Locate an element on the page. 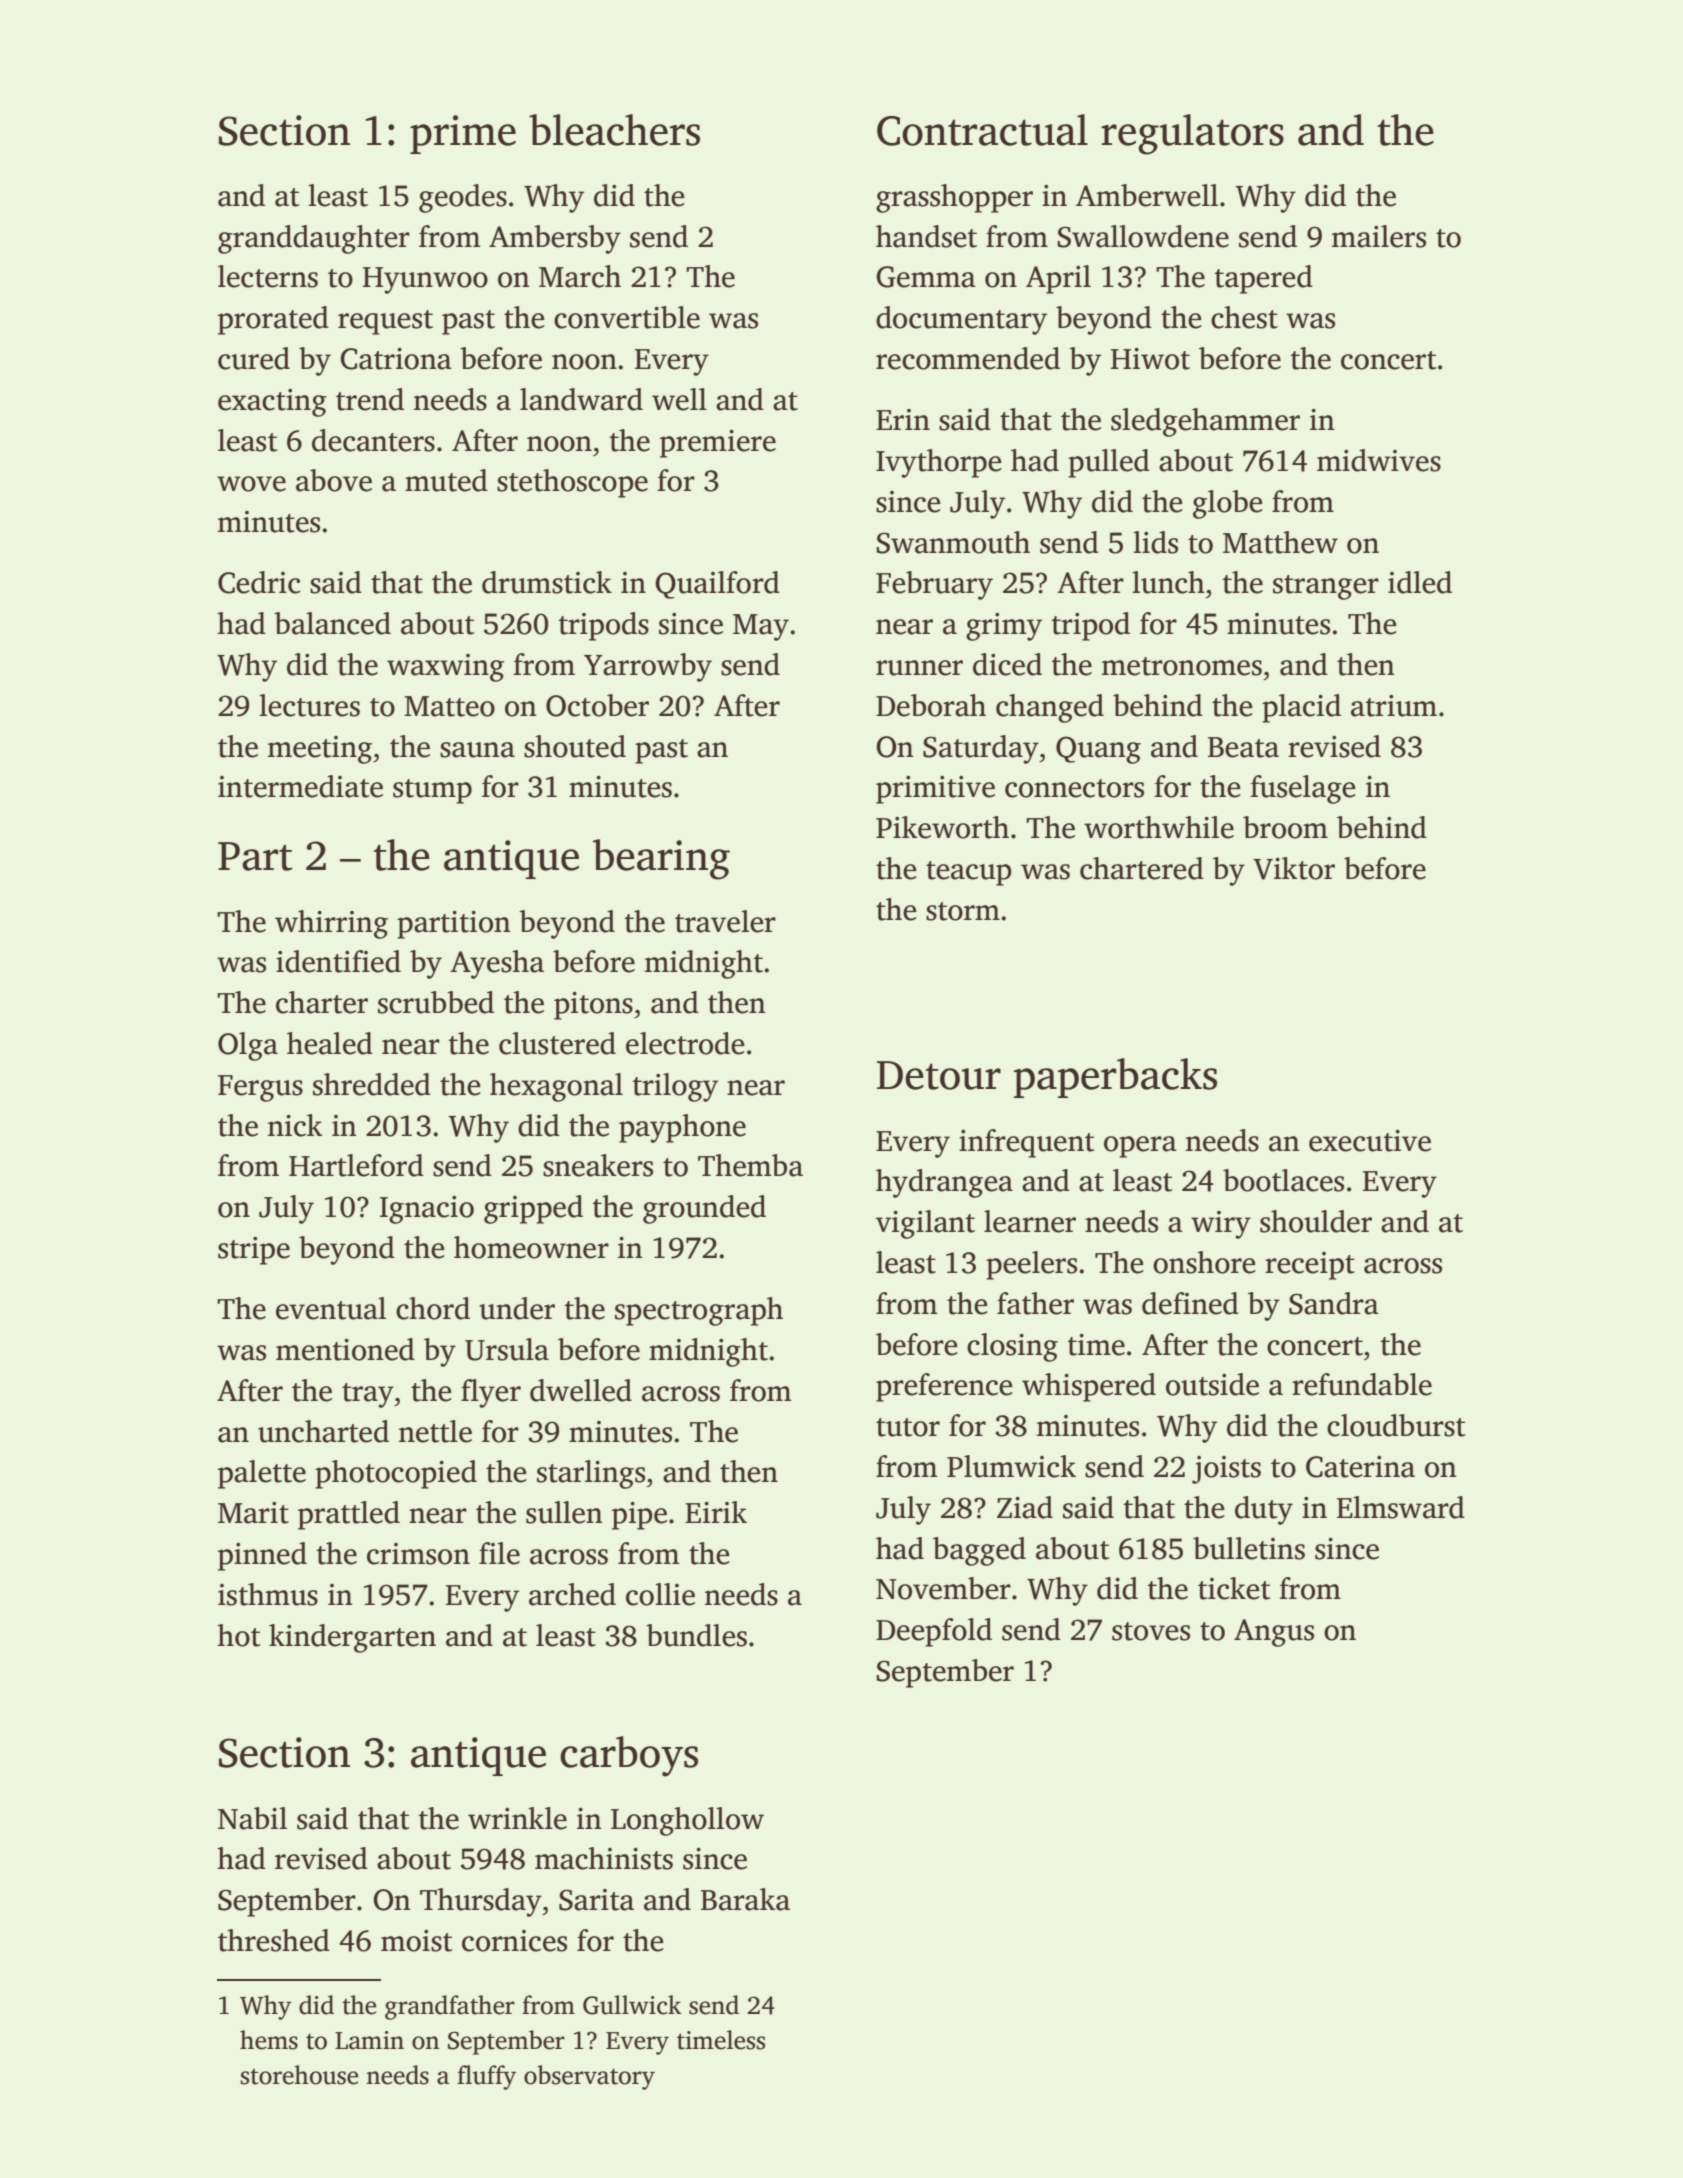  threshed is located at coordinates (274, 1940).
